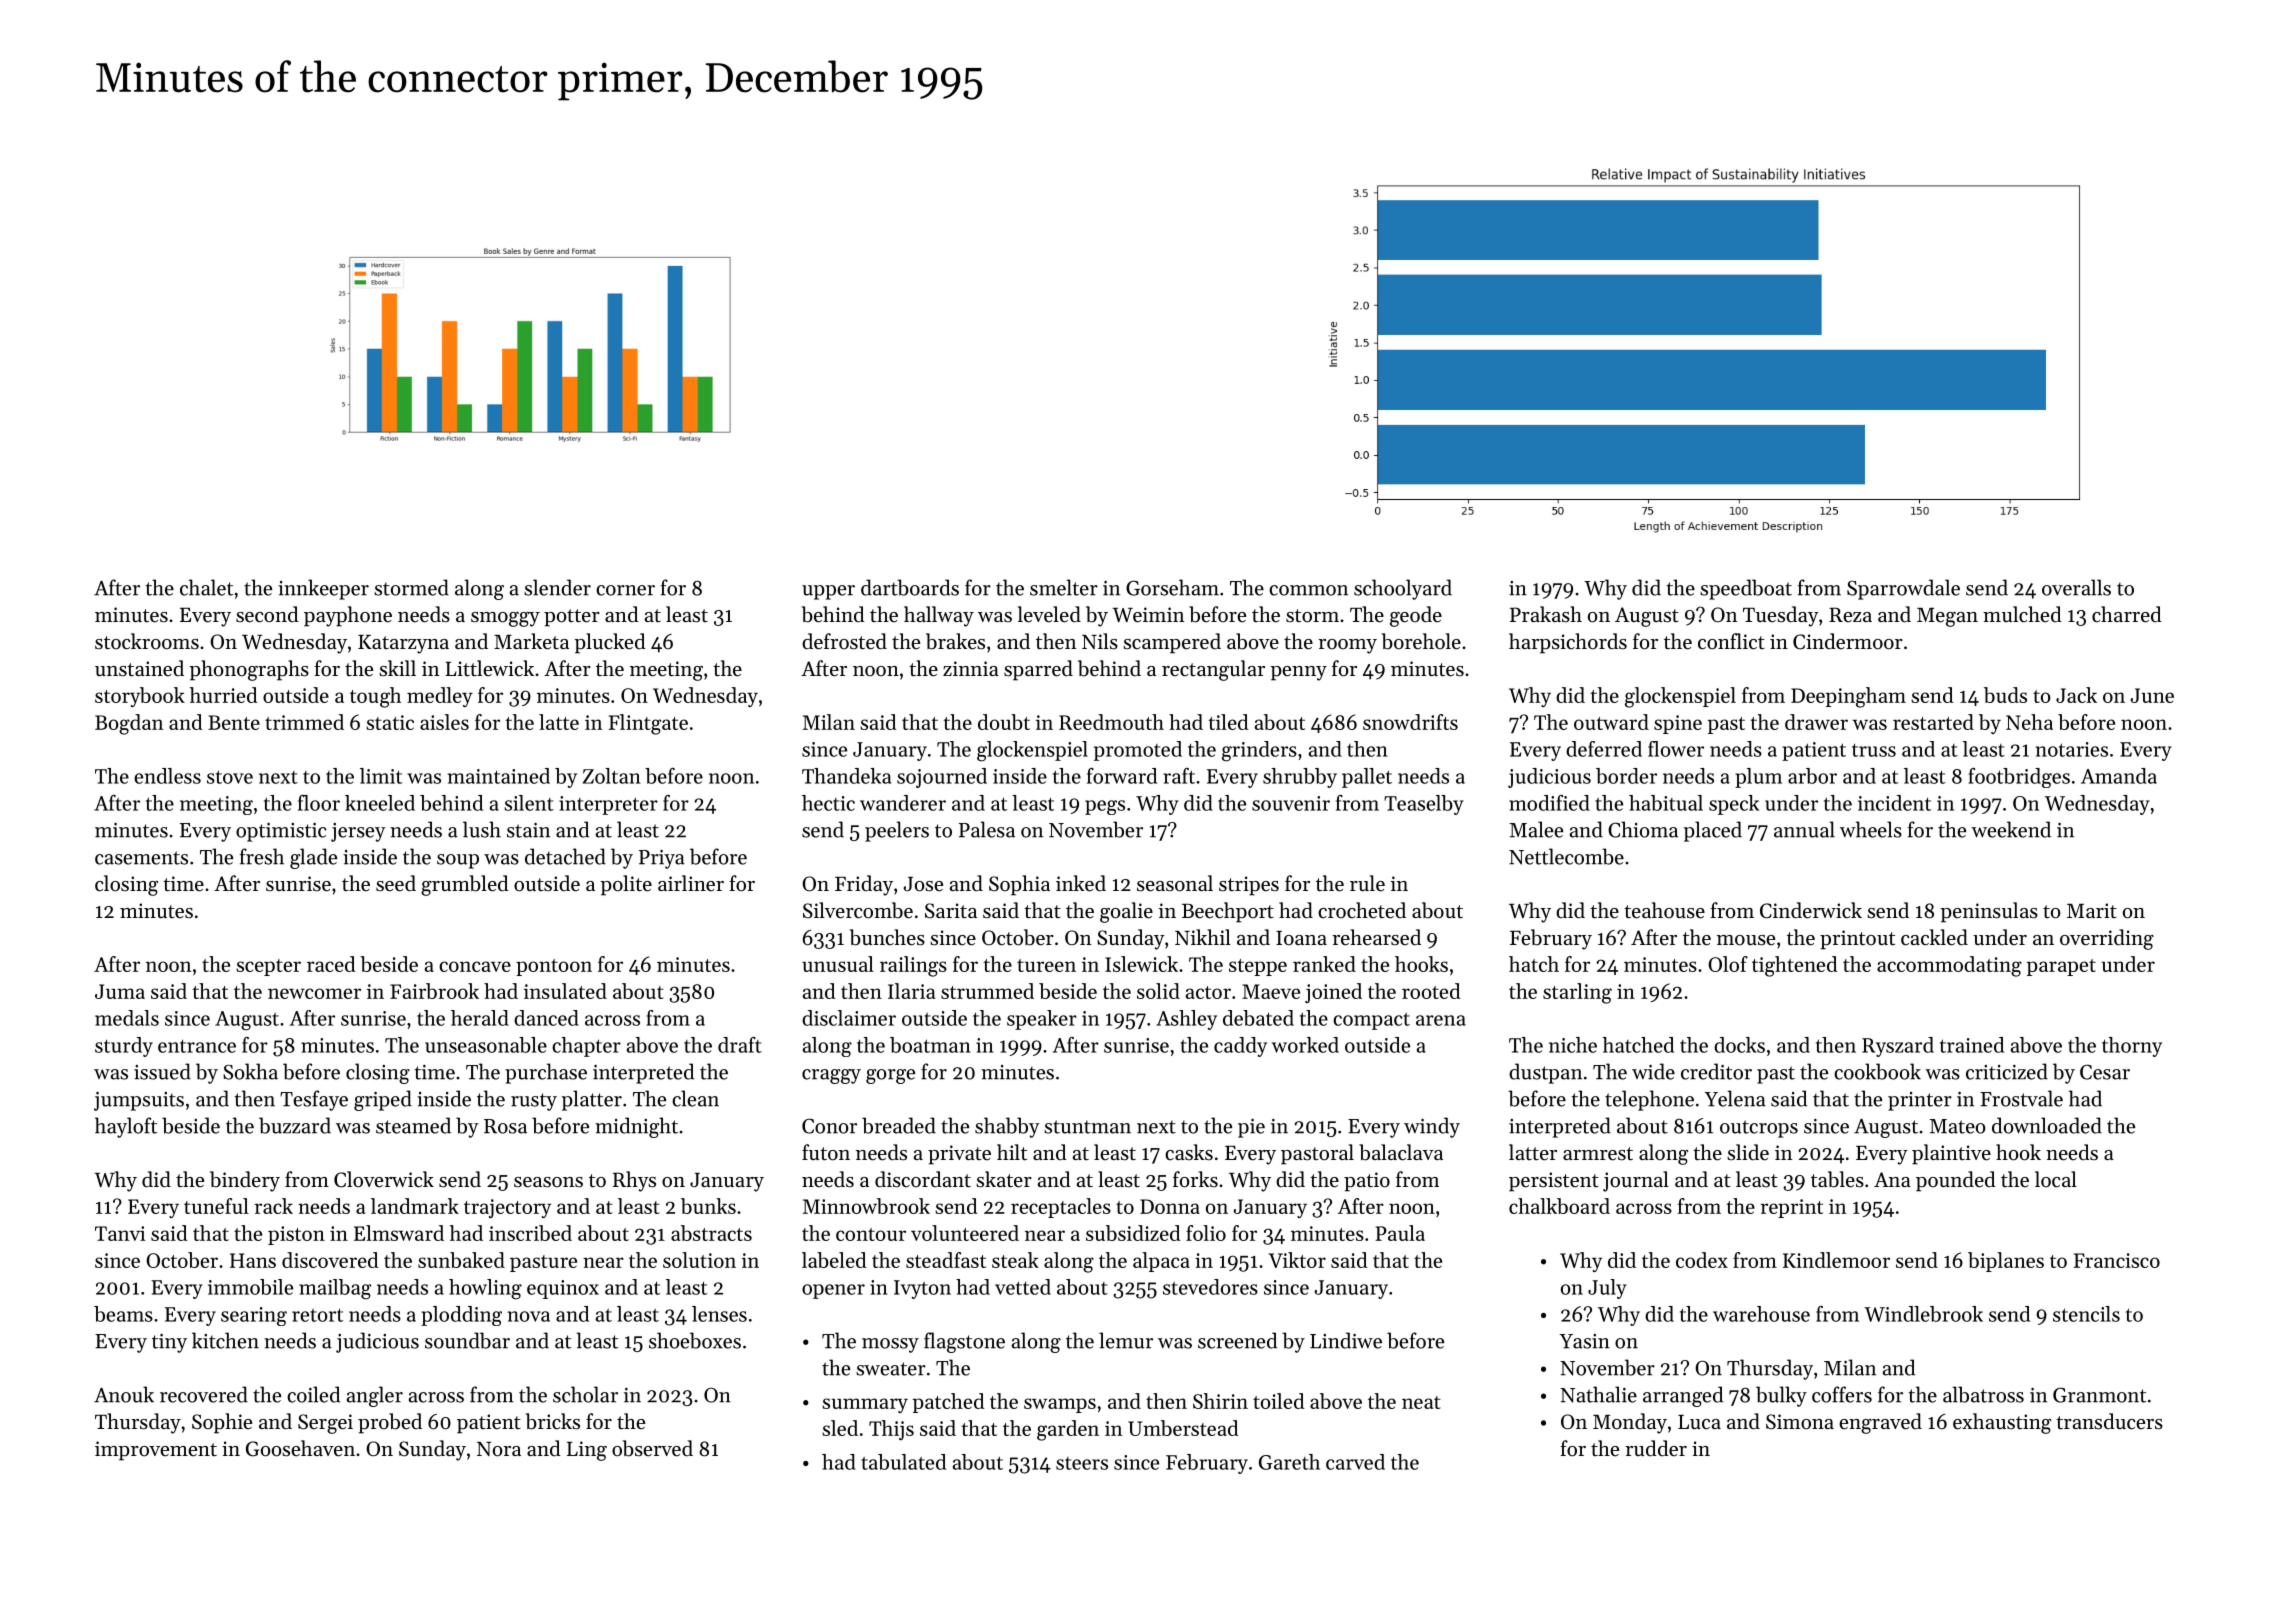  I want to click on improvement, so click(156, 1451).
